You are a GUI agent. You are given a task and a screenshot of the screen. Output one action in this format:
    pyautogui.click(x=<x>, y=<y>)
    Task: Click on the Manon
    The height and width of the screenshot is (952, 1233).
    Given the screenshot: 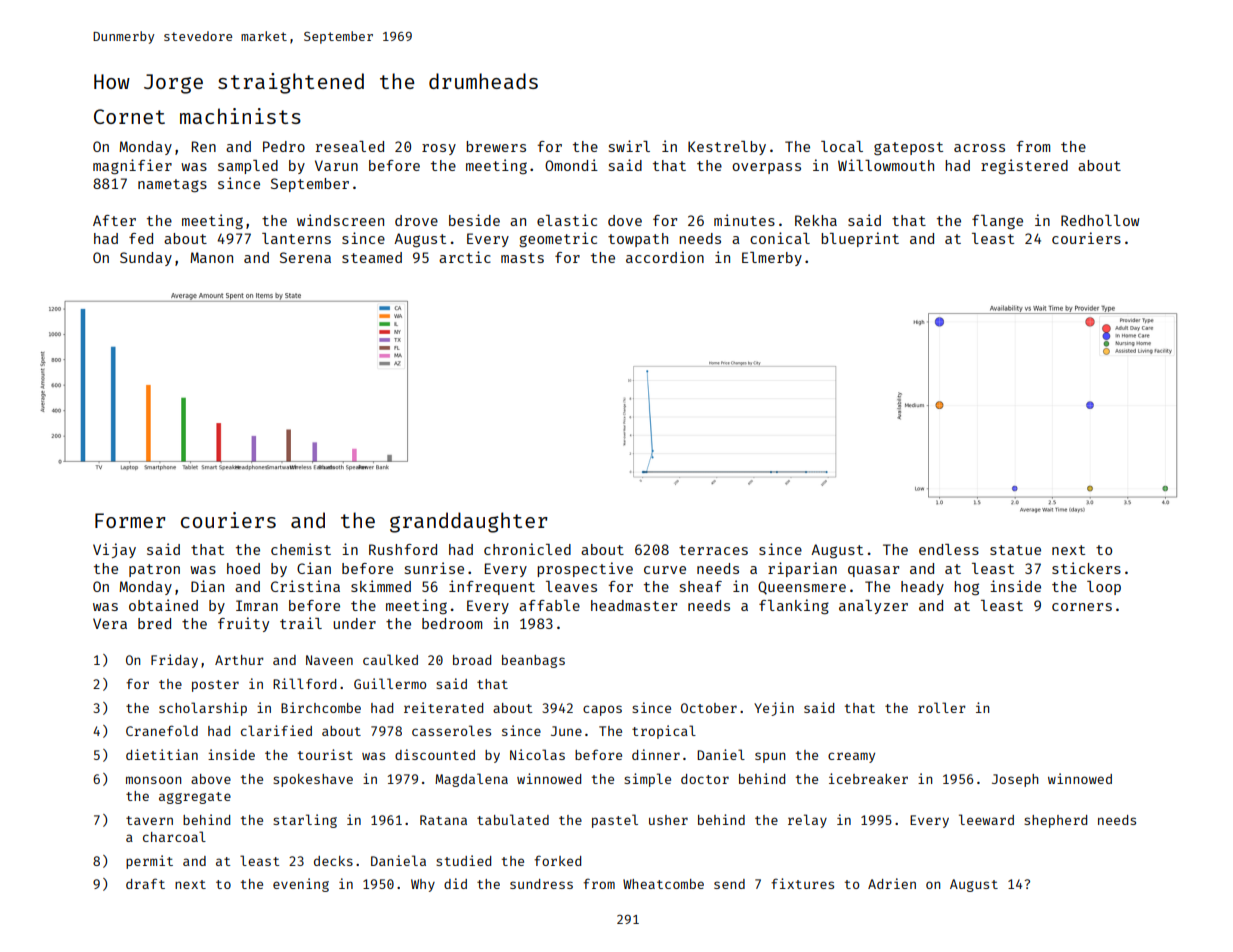 What is the action you would take?
    pyautogui.click(x=211, y=257)
